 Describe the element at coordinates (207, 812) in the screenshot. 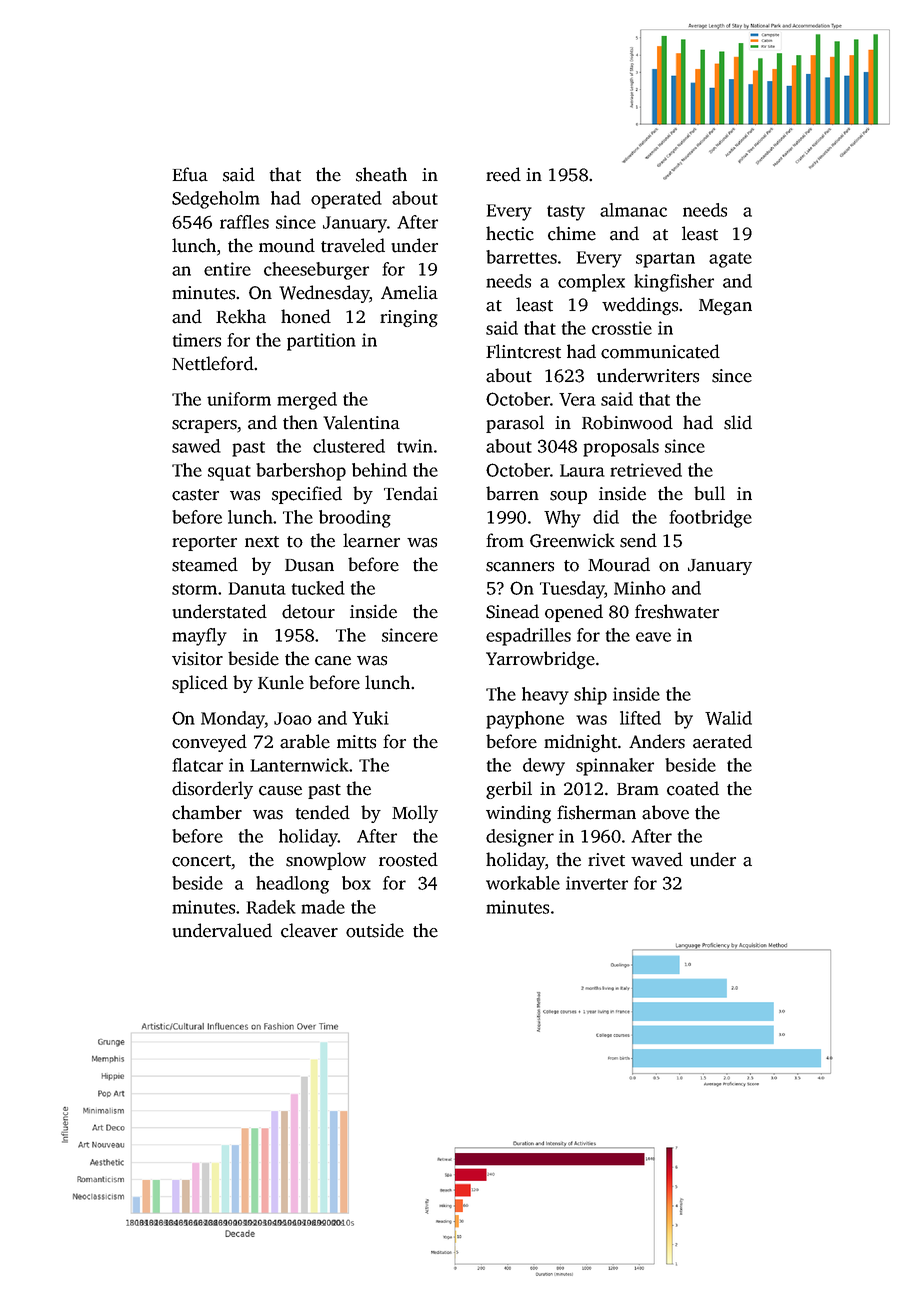

I see `chamber` at that location.
